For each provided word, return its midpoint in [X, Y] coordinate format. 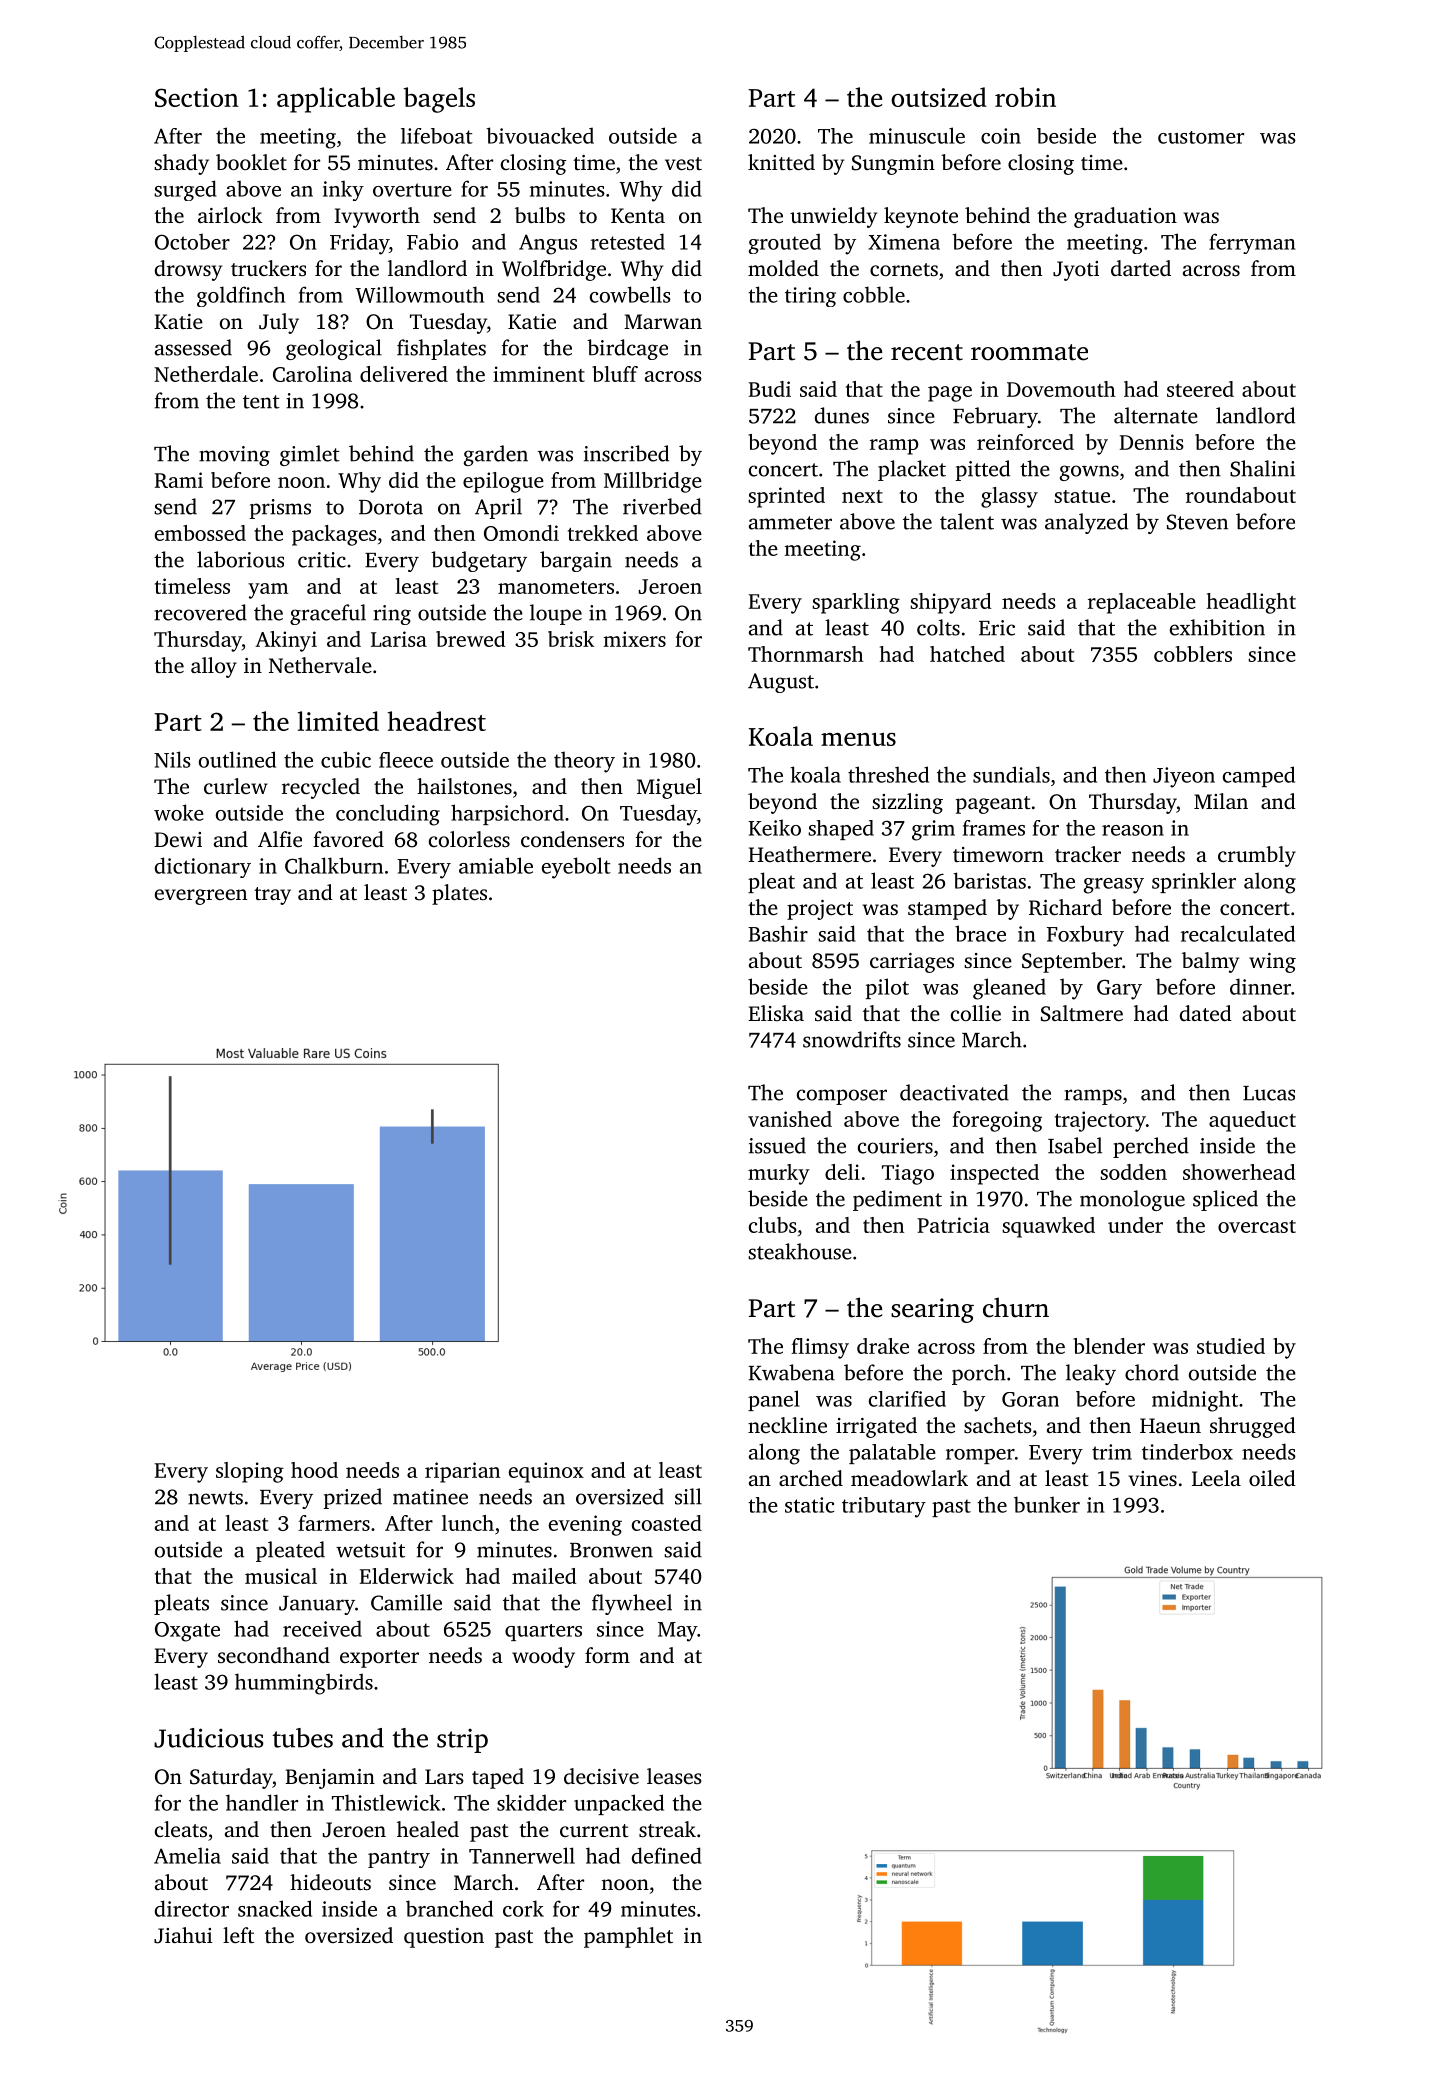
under [1135, 1225]
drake [883, 1346]
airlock [230, 215]
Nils [172, 759]
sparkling [856, 603]
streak [667, 1829]
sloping [250, 1472]
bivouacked [540, 135]
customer [1201, 137]
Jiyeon [1184, 777]
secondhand [274, 1655]
